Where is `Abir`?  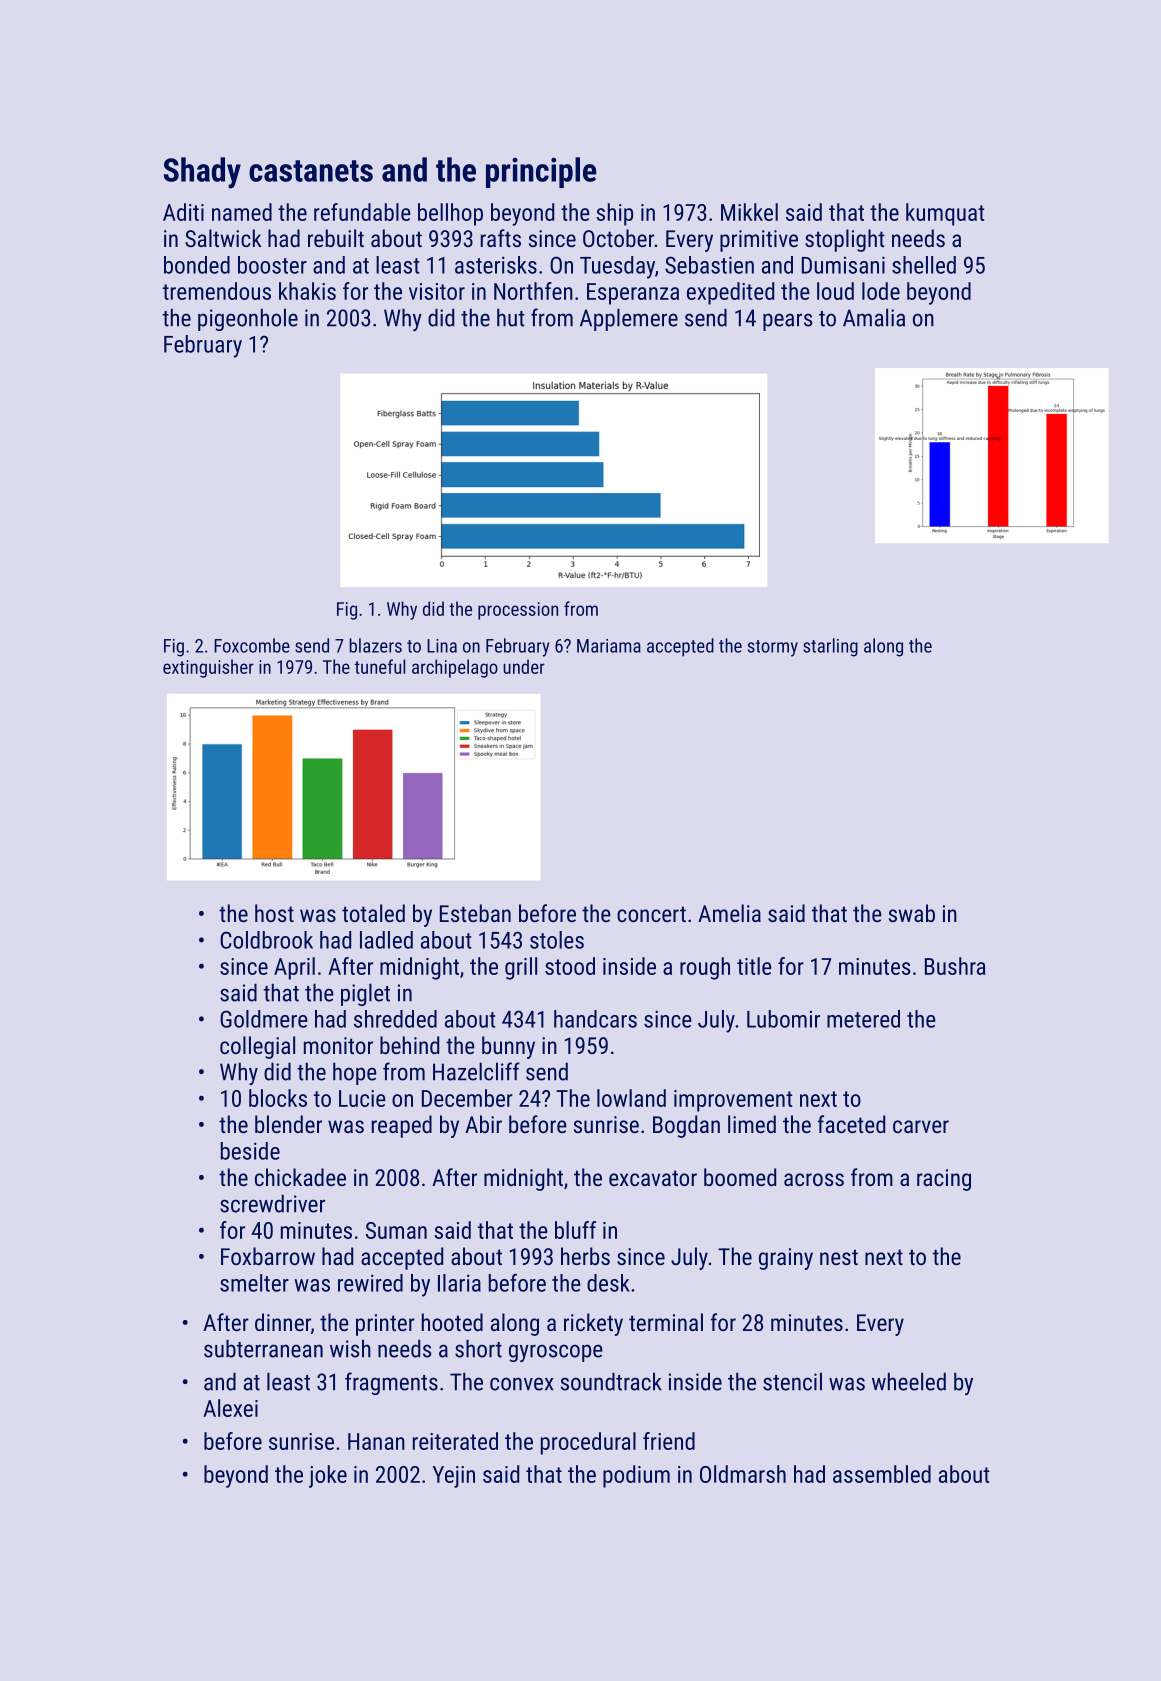 Abir is located at coordinates (483, 1124).
